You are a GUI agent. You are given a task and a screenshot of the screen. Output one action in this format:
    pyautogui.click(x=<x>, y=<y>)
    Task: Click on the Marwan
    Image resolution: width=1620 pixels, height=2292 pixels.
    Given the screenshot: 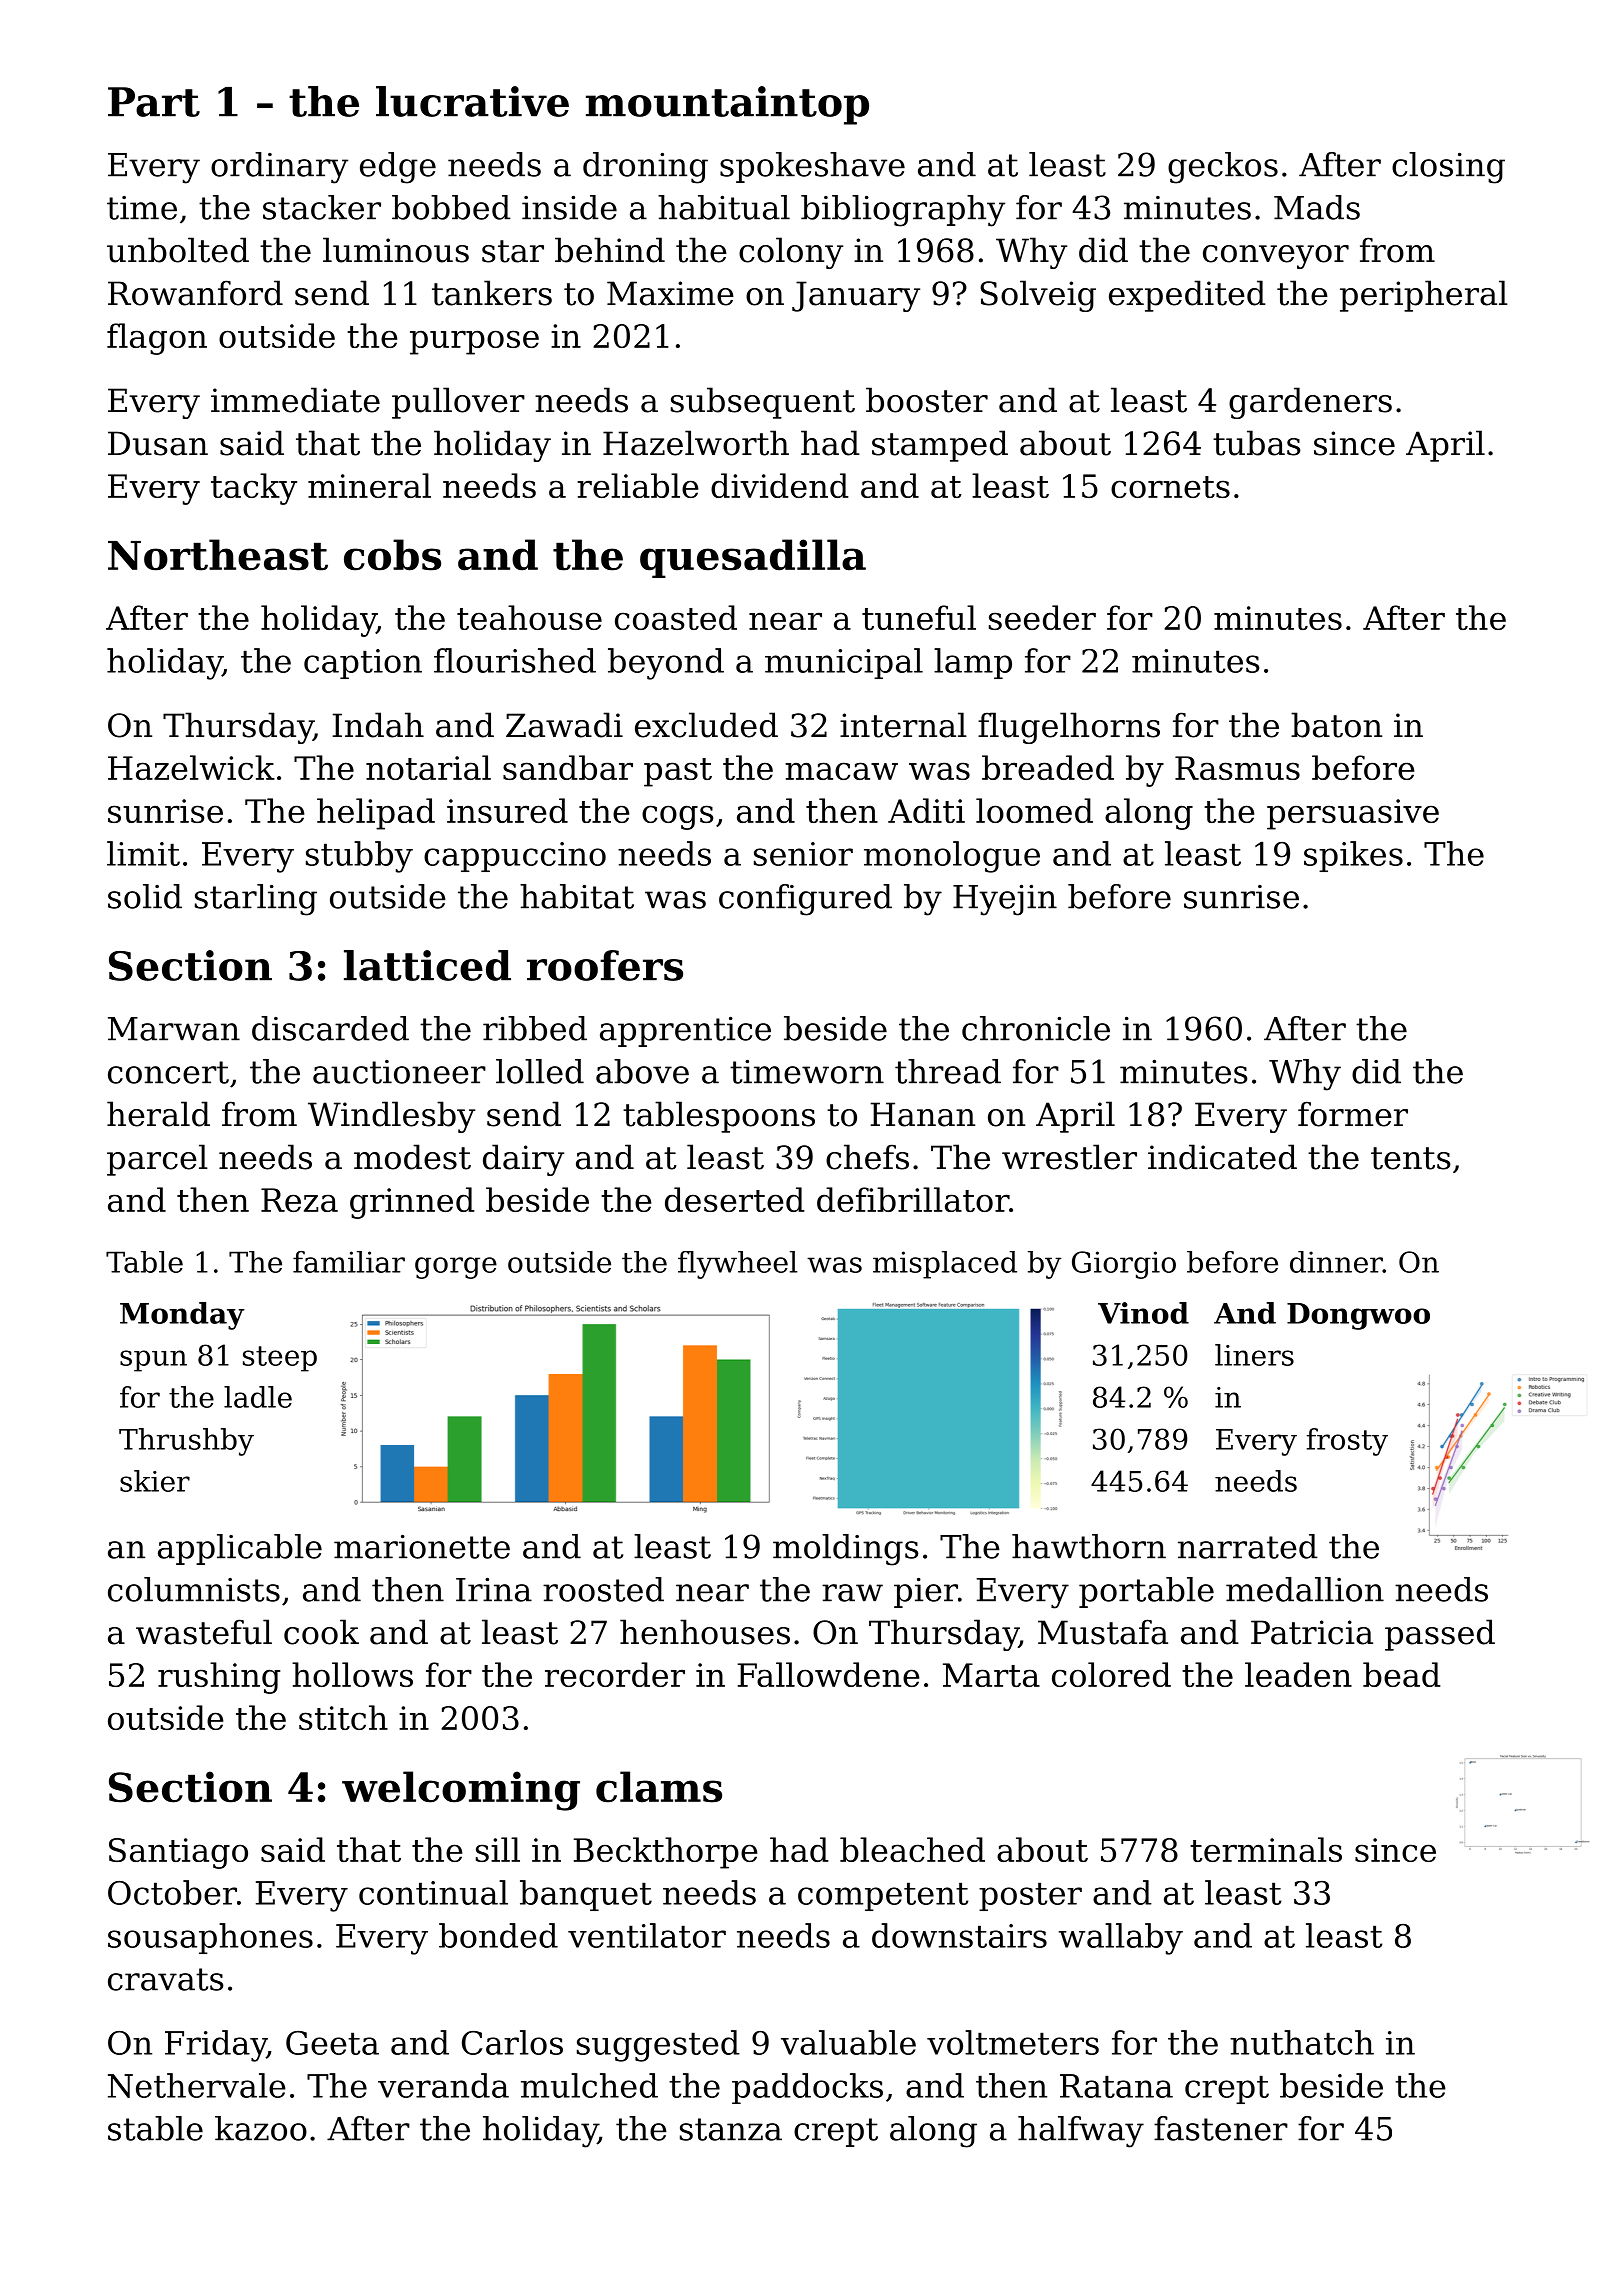 What is the action you would take?
    pyautogui.click(x=174, y=1029)
